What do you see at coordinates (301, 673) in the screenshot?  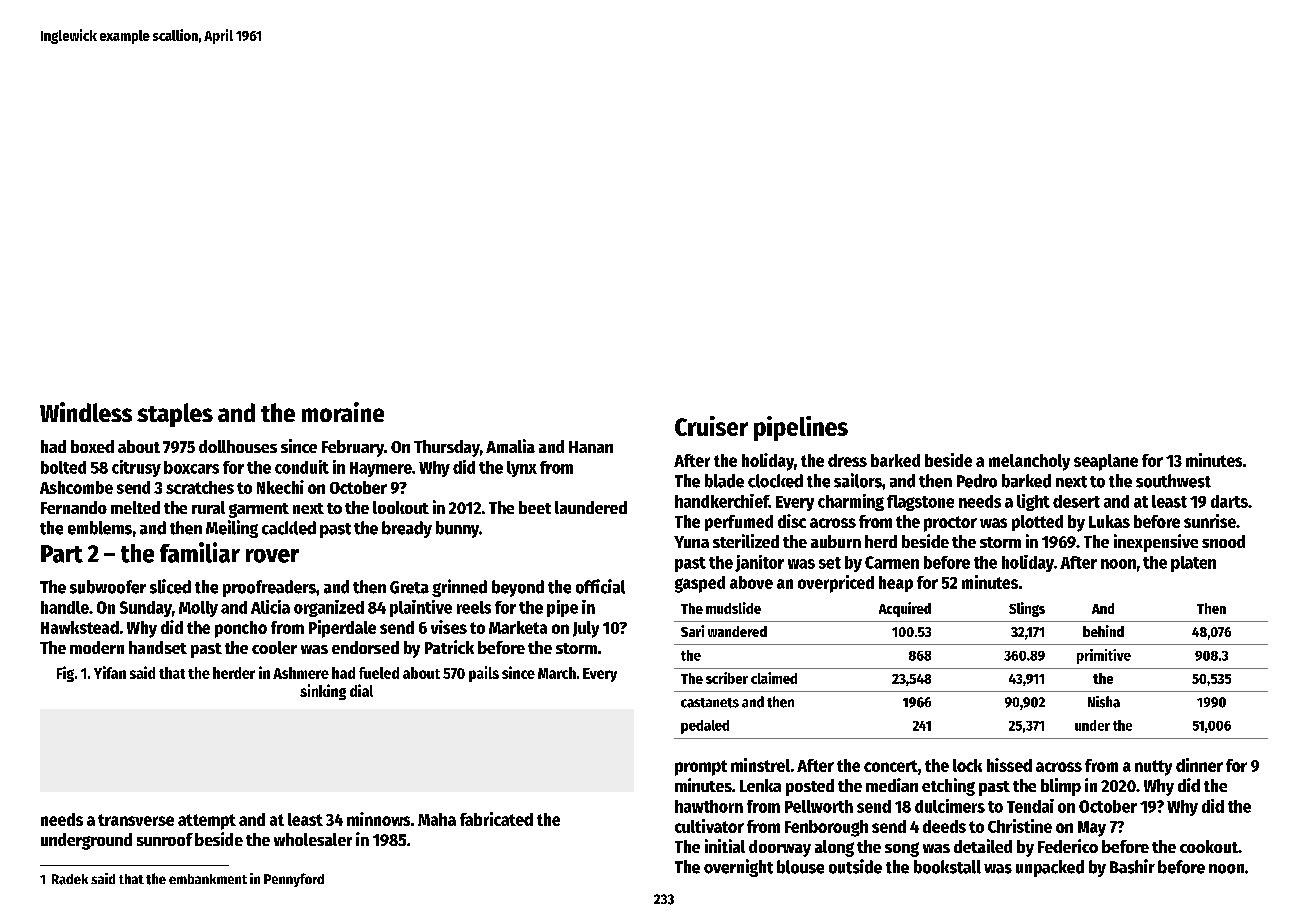 I see `Ashmere` at bounding box center [301, 673].
